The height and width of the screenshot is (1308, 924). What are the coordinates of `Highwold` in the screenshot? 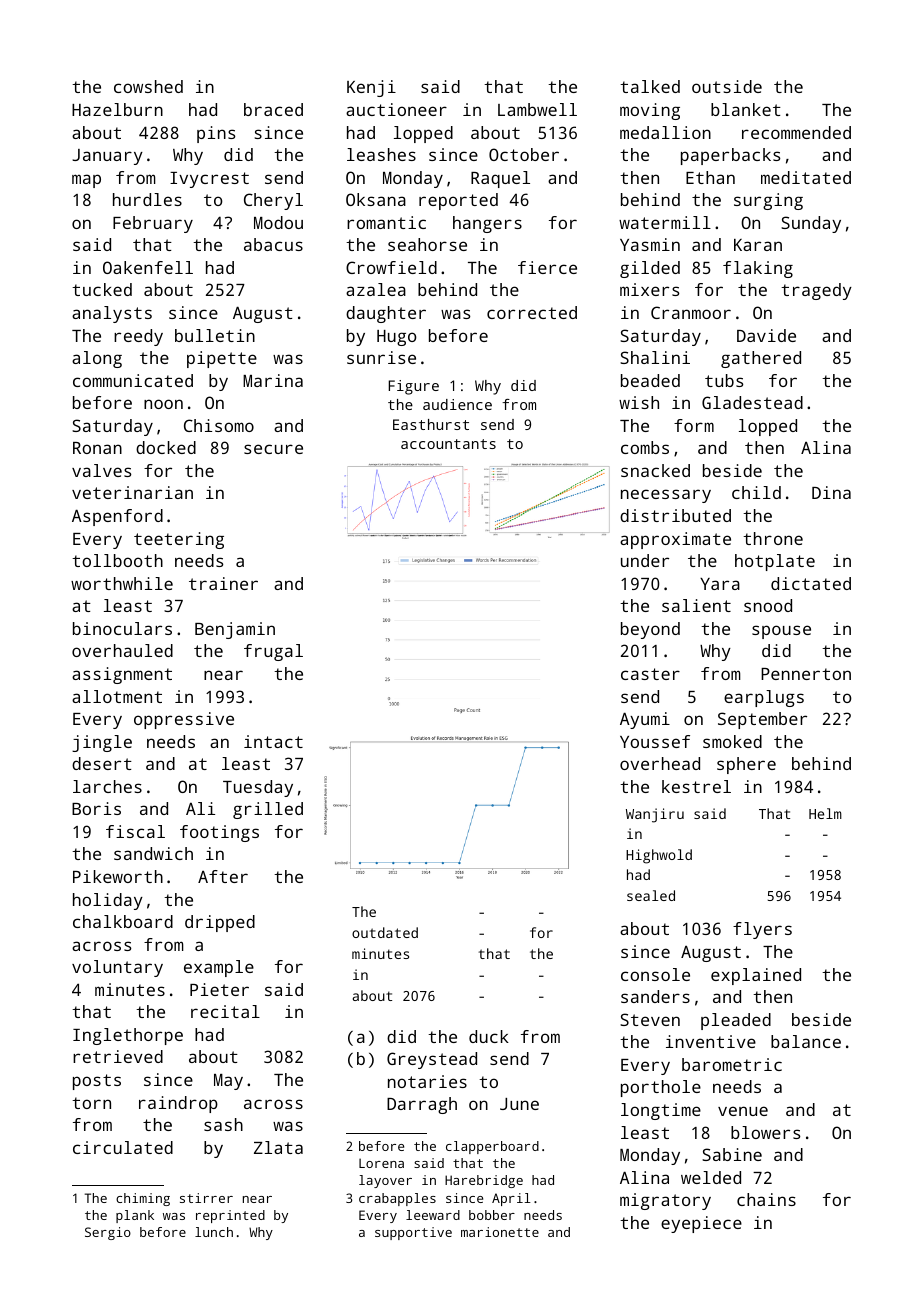 It's located at (659, 856).
